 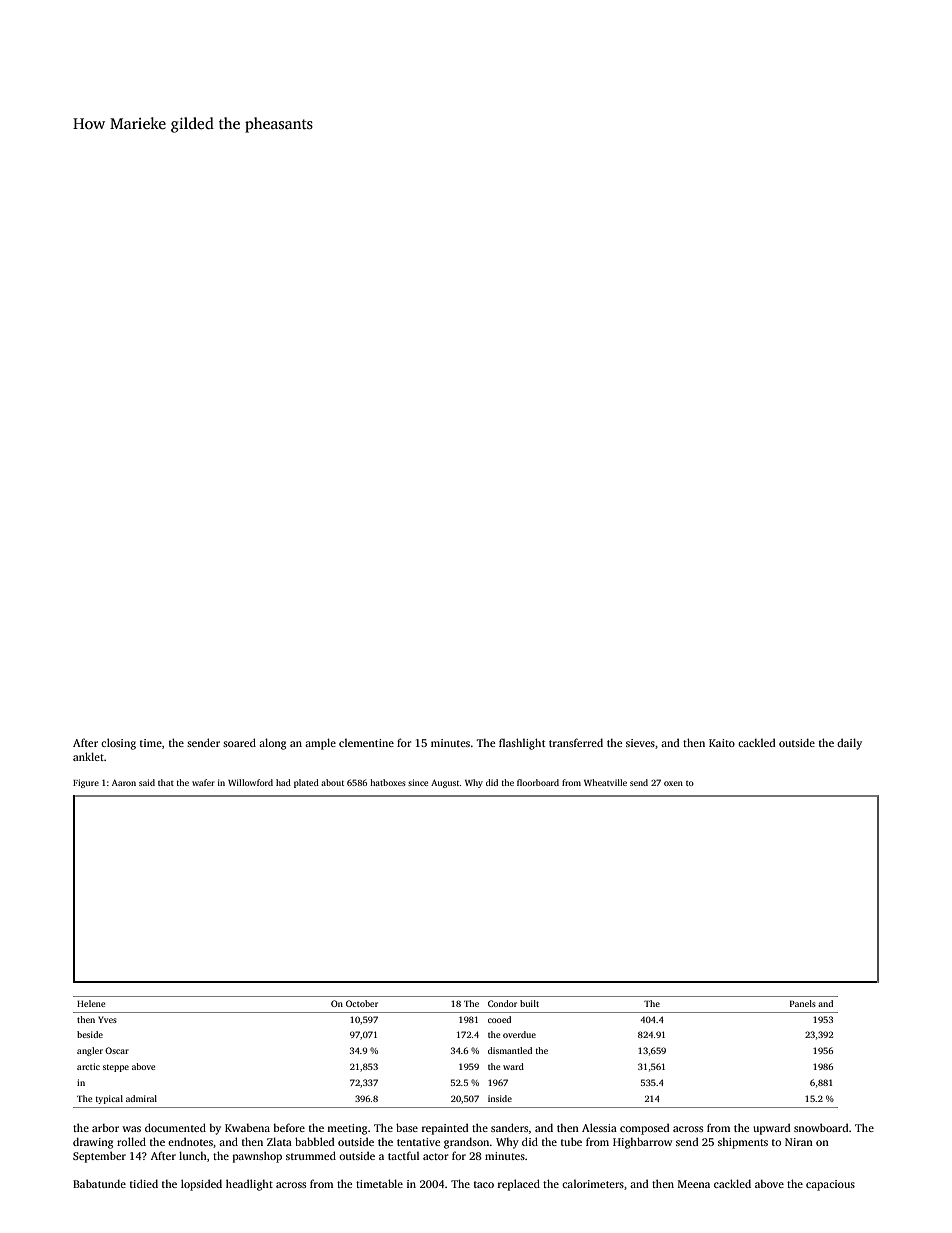 What do you see at coordinates (722, 743) in the screenshot?
I see `Kaito` at bounding box center [722, 743].
